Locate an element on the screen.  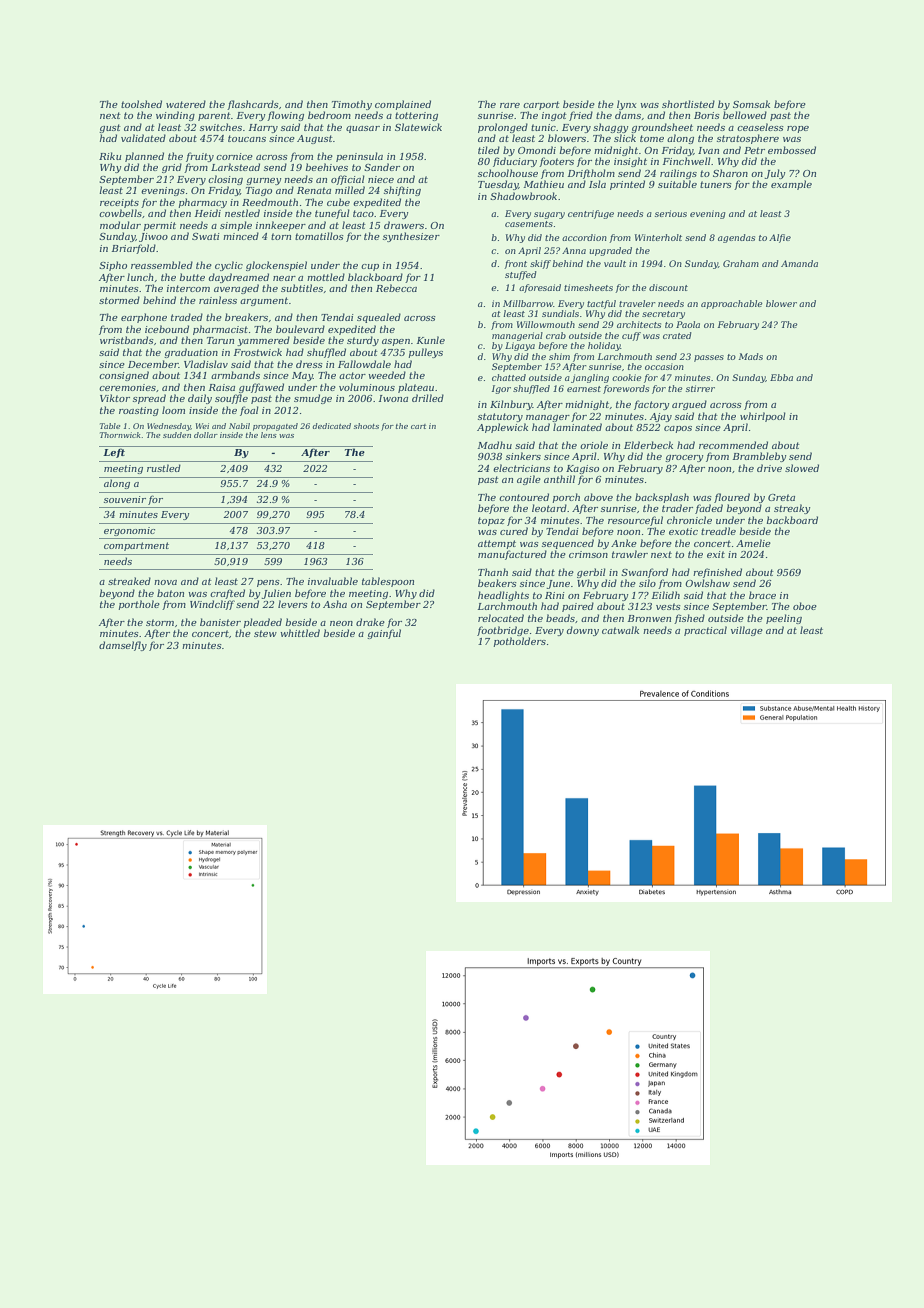
toolshed is located at coordinates (141, 104).
